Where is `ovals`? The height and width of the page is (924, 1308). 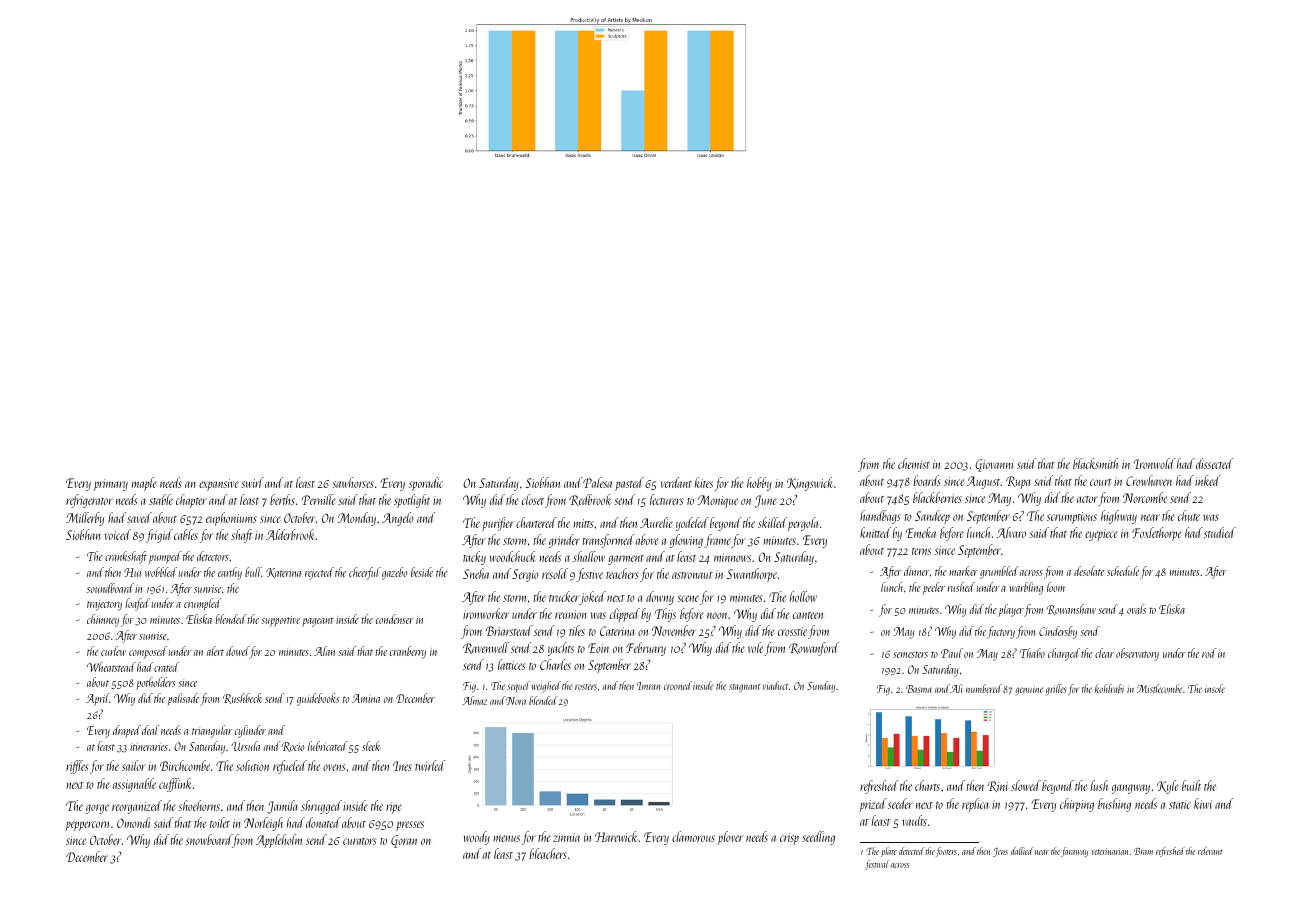
ovals is located at coordinates (1136, 609).
